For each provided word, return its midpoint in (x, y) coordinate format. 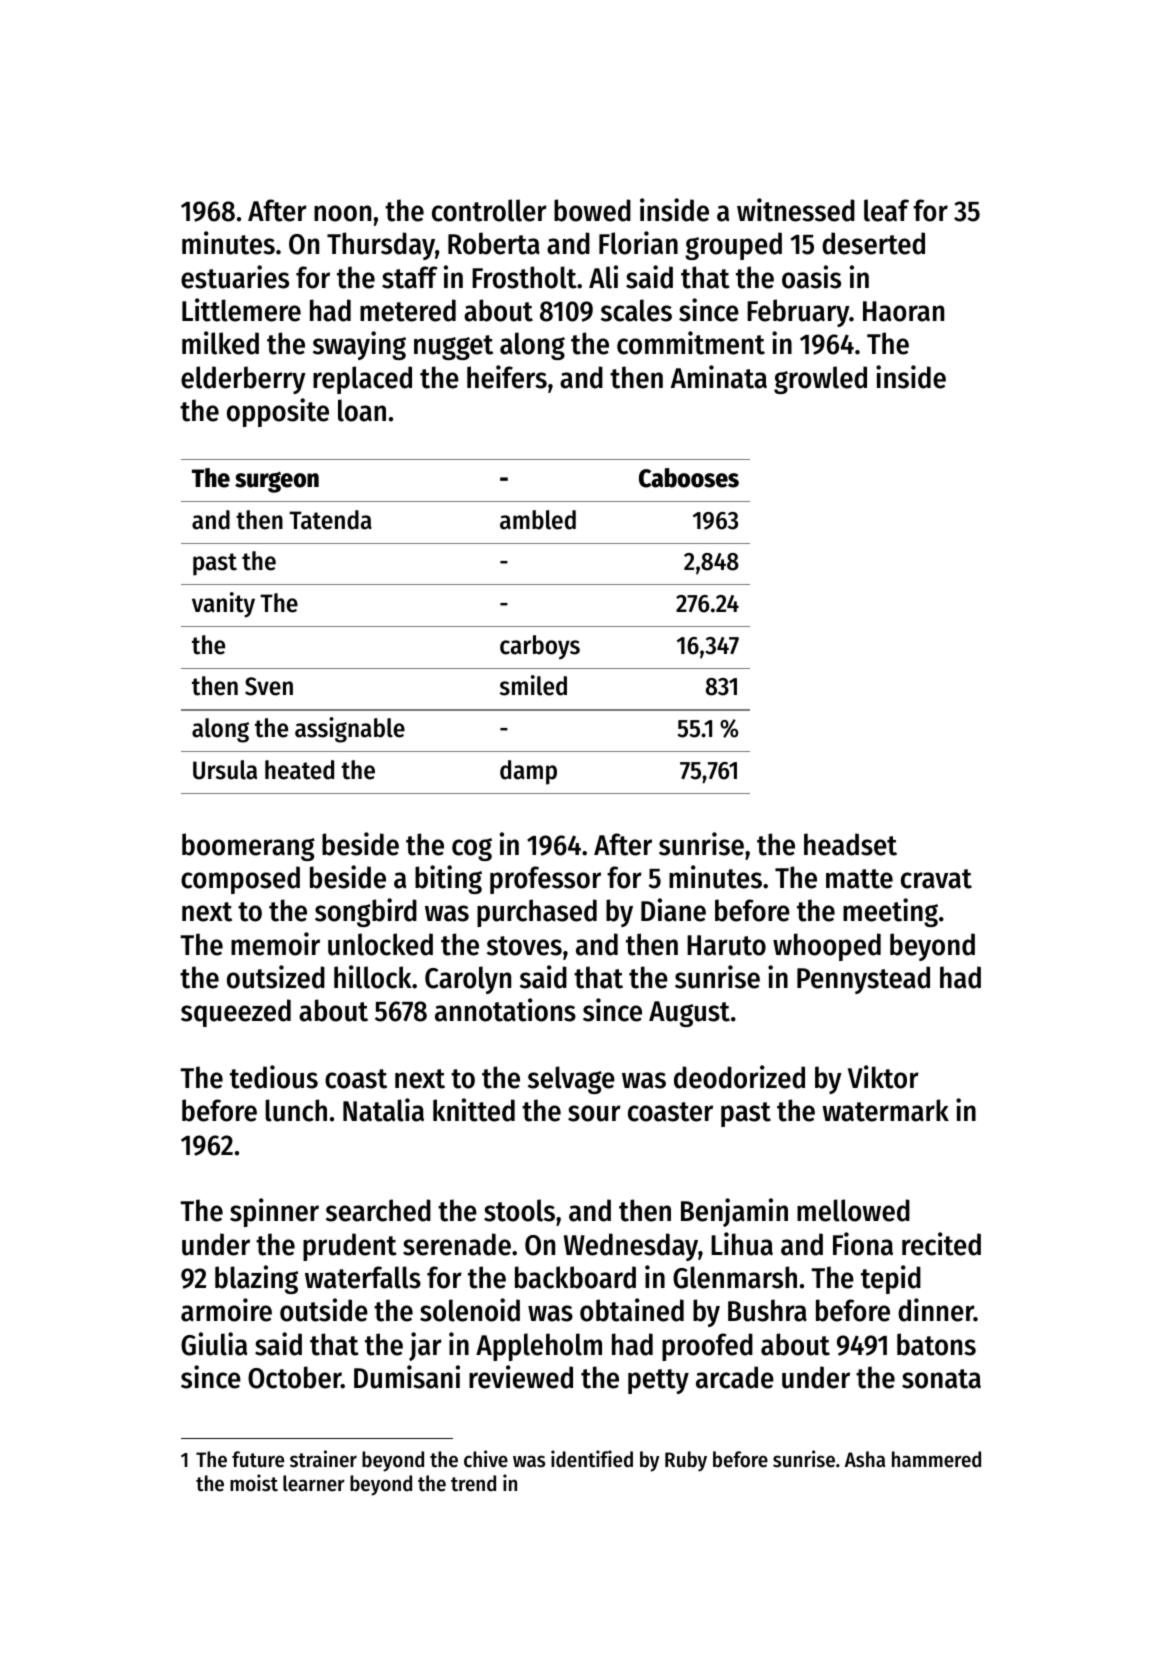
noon (342, 213)
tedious (274, 1077)
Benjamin (734, 1212)
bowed (592, 210)
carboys (540, 647)
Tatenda (330, 520)
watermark (885, 1110)
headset (850, 844)
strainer (323, 1459)
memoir (275, 944)
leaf (886, 210)
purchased (537, 913)
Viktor (883, 1077)
